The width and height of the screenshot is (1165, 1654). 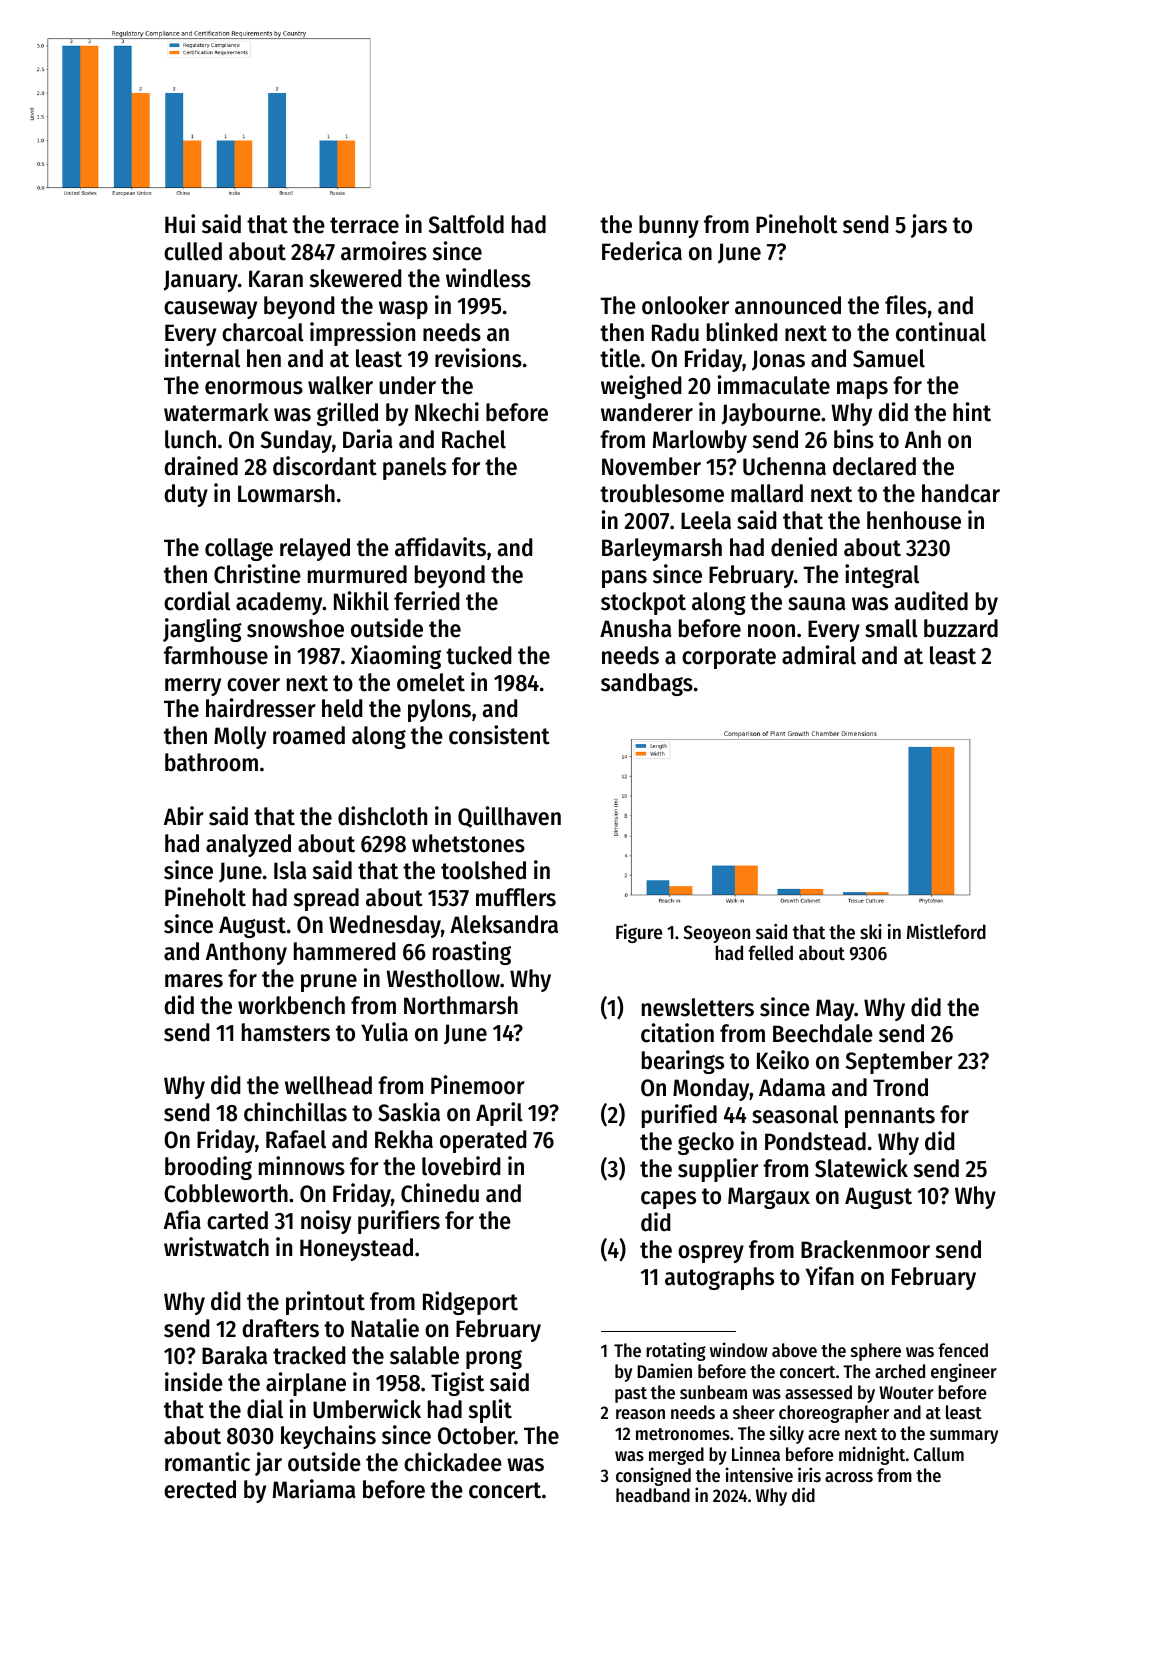 What do you see at coordinates (700, 441) in the screenshot?
I see `Marlowby` at bounding box center [700, 441].
